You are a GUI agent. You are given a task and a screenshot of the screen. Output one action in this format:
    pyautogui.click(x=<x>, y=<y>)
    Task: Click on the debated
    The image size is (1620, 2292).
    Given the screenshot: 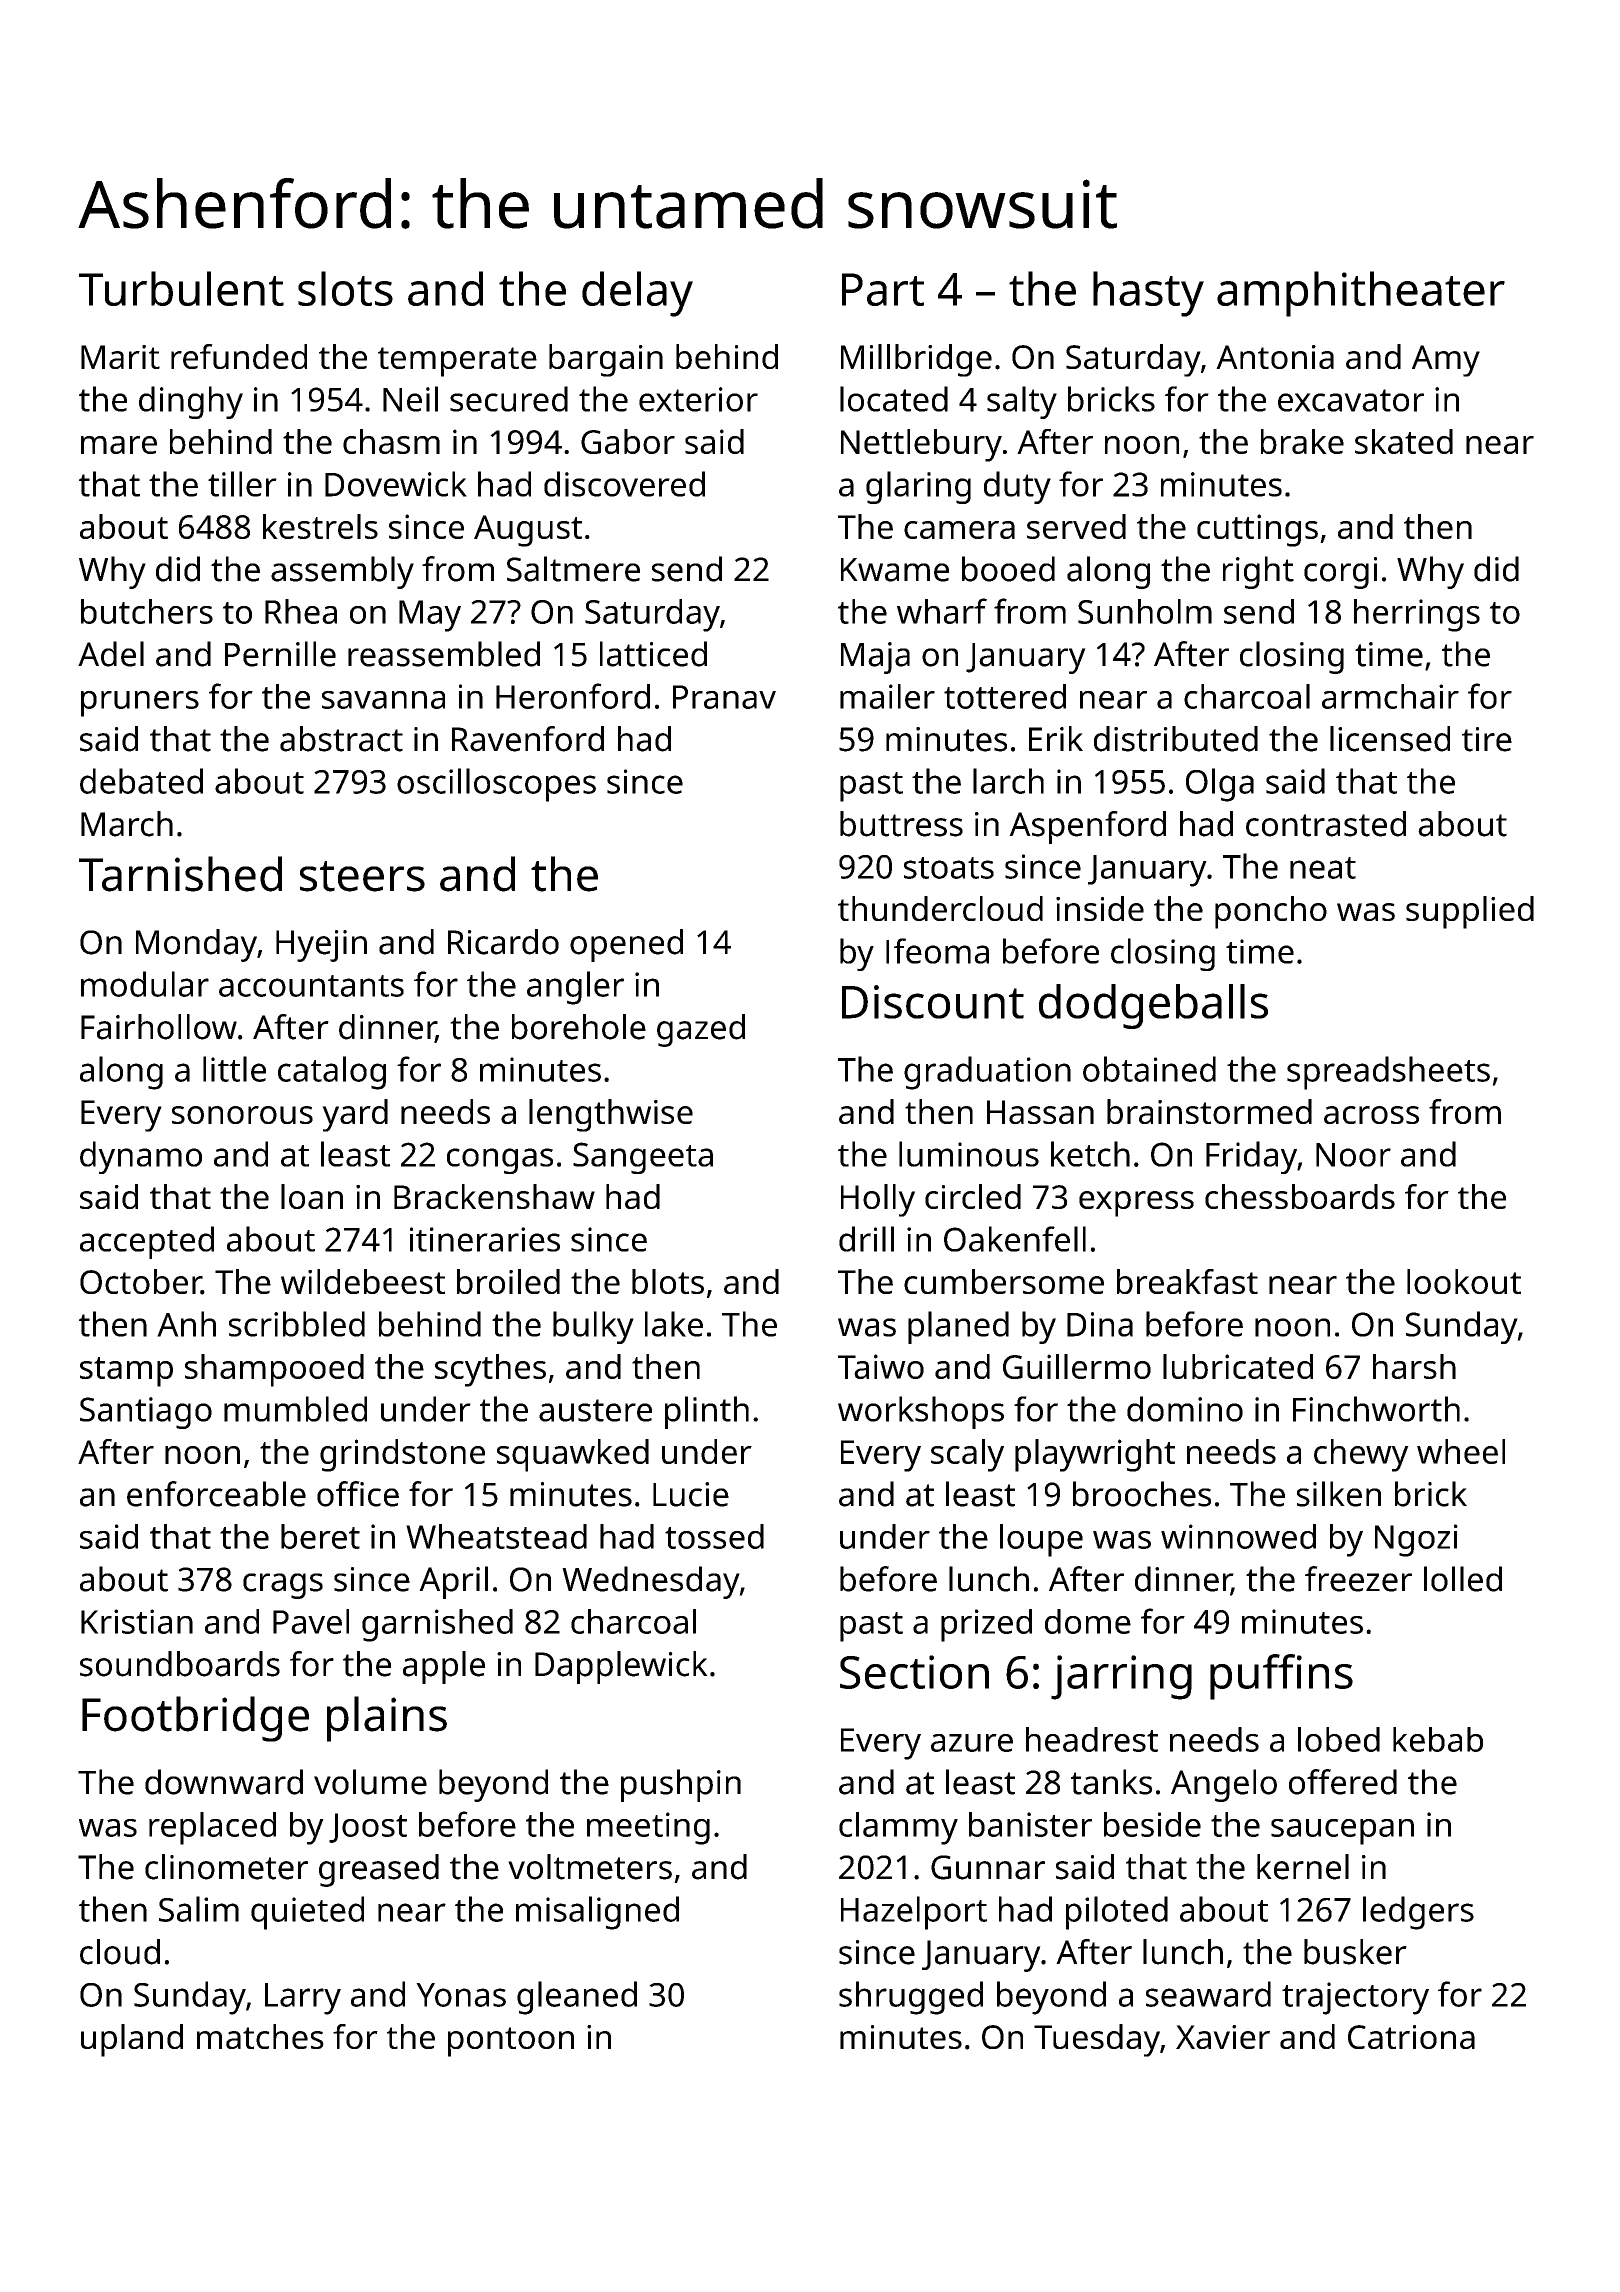 What is the action you would take?
    pyautogui.click(x=141, y=781)
